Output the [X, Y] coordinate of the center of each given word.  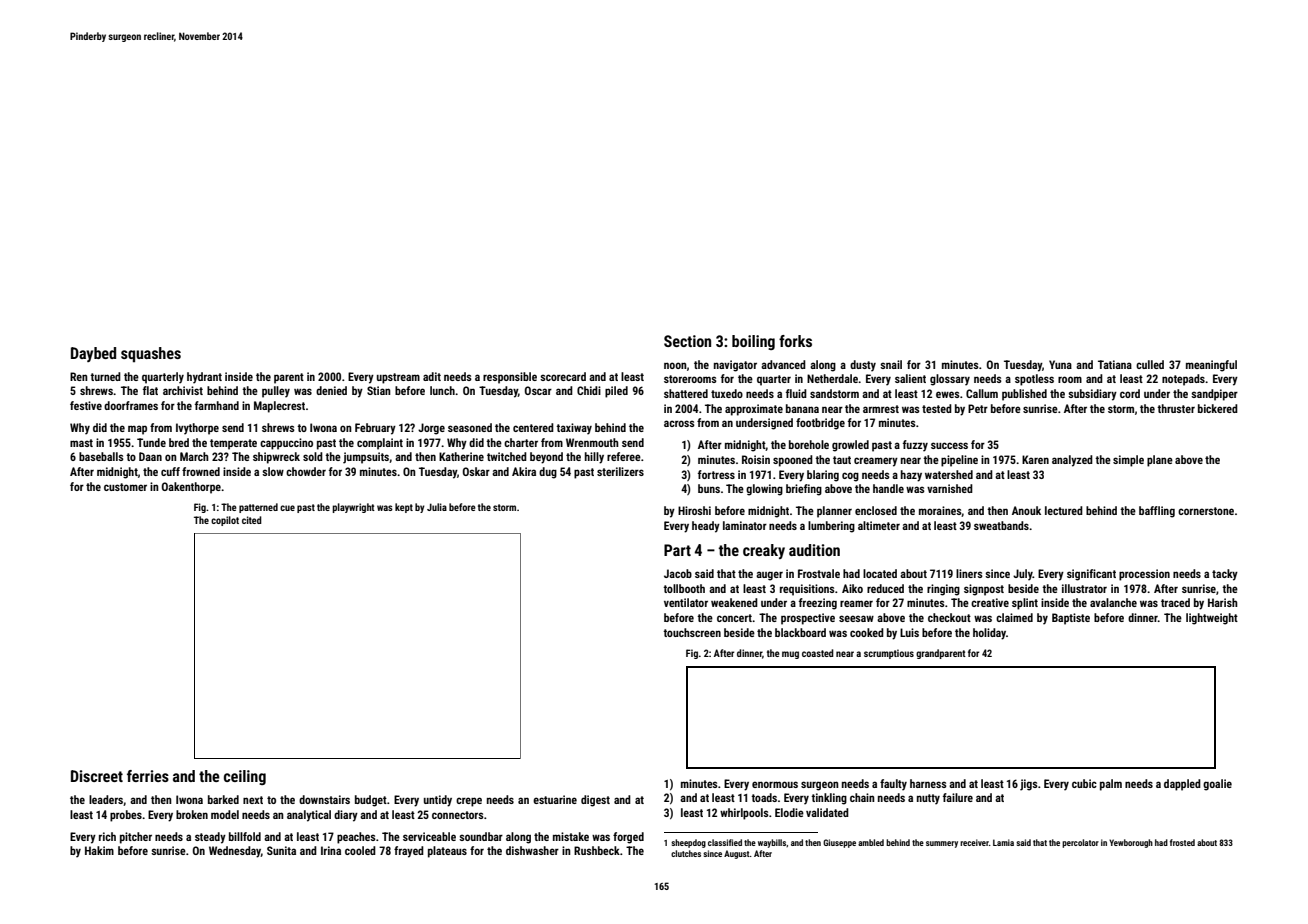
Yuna [1060, 364]
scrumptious [889, 654]
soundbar [481, 836]
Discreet [97, 776]
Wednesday [235, 852]
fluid [796, 393]
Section [687, 341]
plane [1160, 461]
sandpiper [1214, 395]
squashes [151, 354]
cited [252, 520]
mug [790, 655]
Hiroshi [694, 510]
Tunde [151, 442]
